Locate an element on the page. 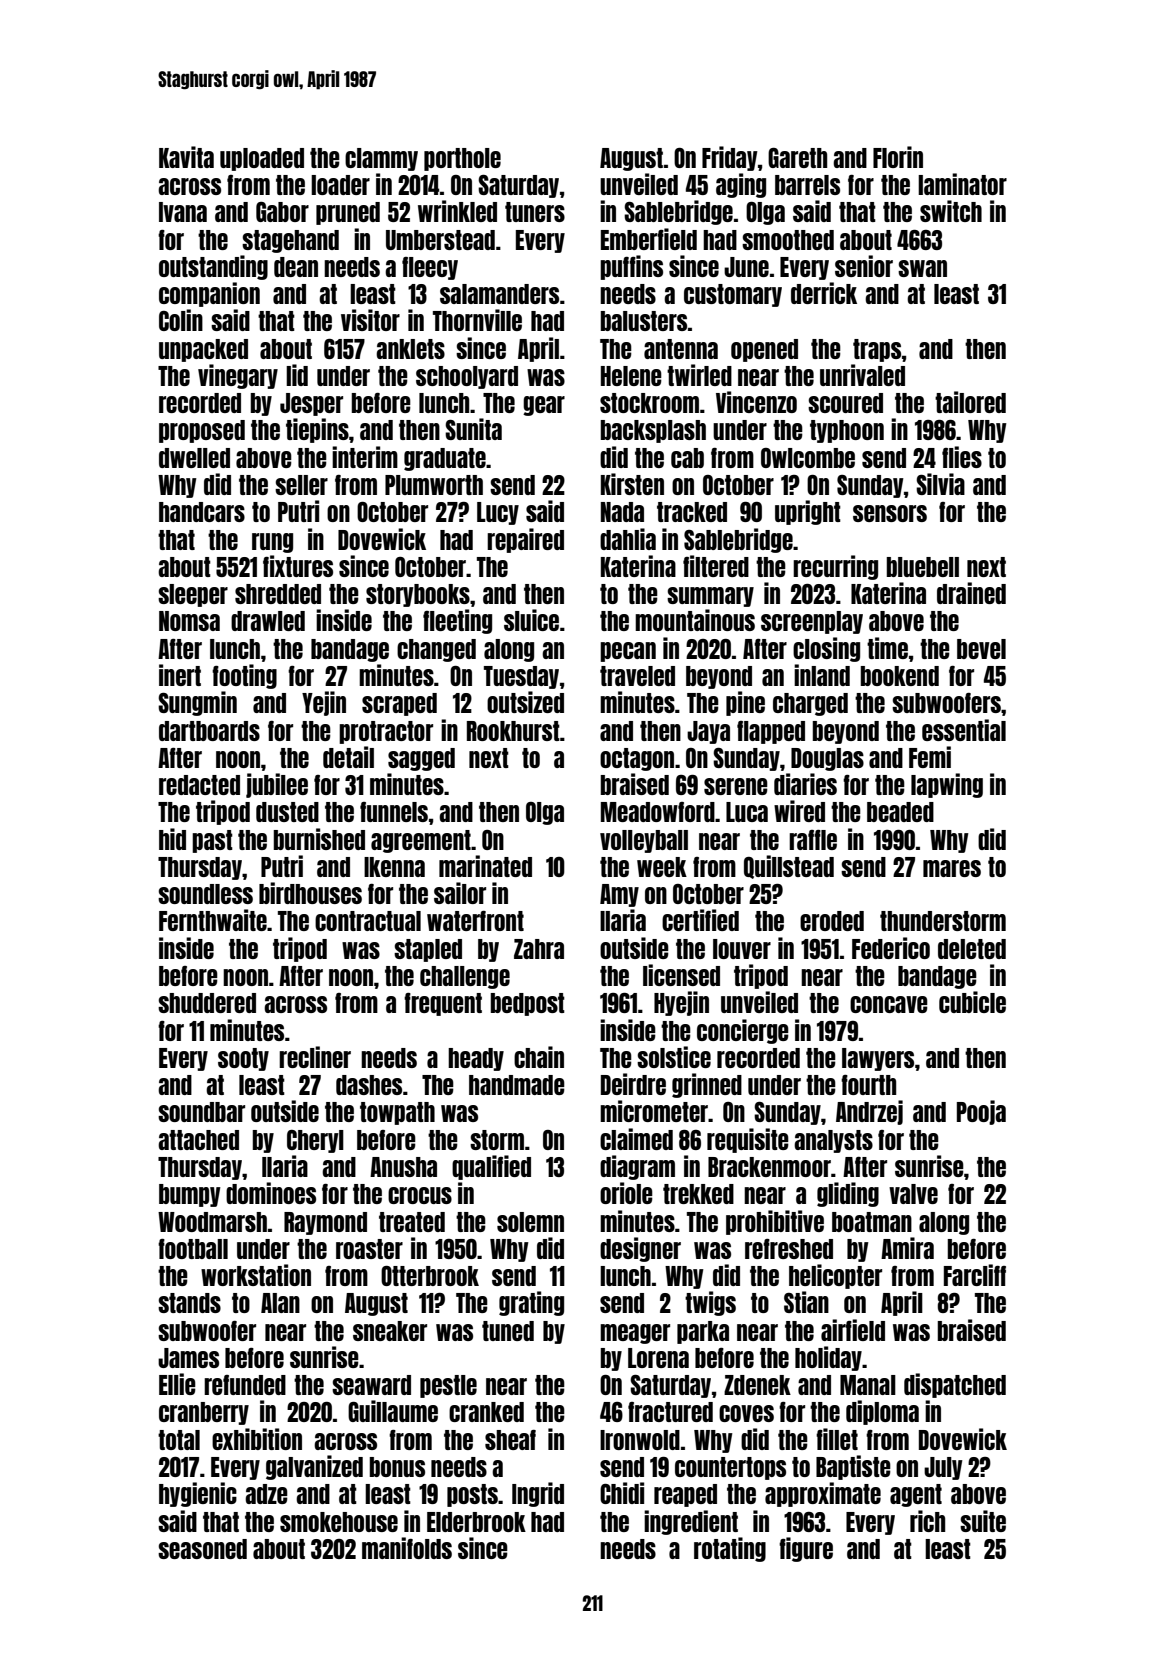  Amy is located at coordinates (619, 895).
